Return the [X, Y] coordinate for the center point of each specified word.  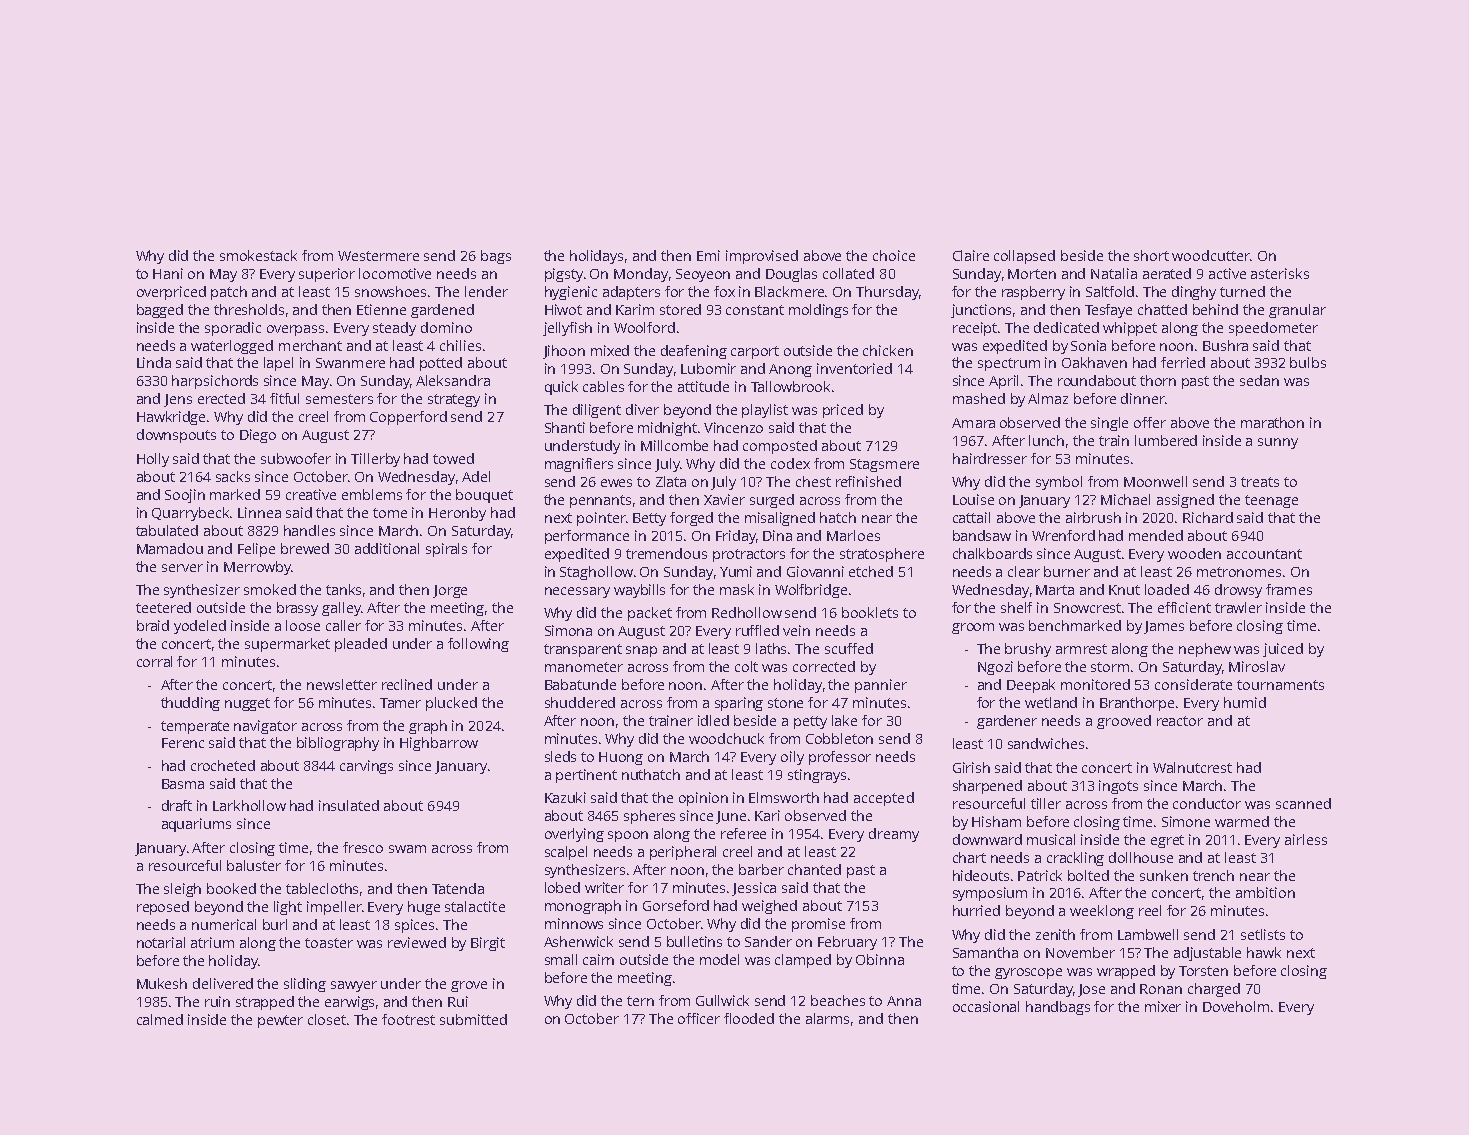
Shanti [565, 427]
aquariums [196, 825]
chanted [814, 869]
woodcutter [1211, 255]
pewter [280, 1021]
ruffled [757, 630]
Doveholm [1236, 1006]
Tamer [400, 703]
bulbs [1308, 362]
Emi [708, 255]
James [1164, 627]
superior [327, 275]
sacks [233, 476]
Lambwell [1148, 934]
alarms [827, 1018]
